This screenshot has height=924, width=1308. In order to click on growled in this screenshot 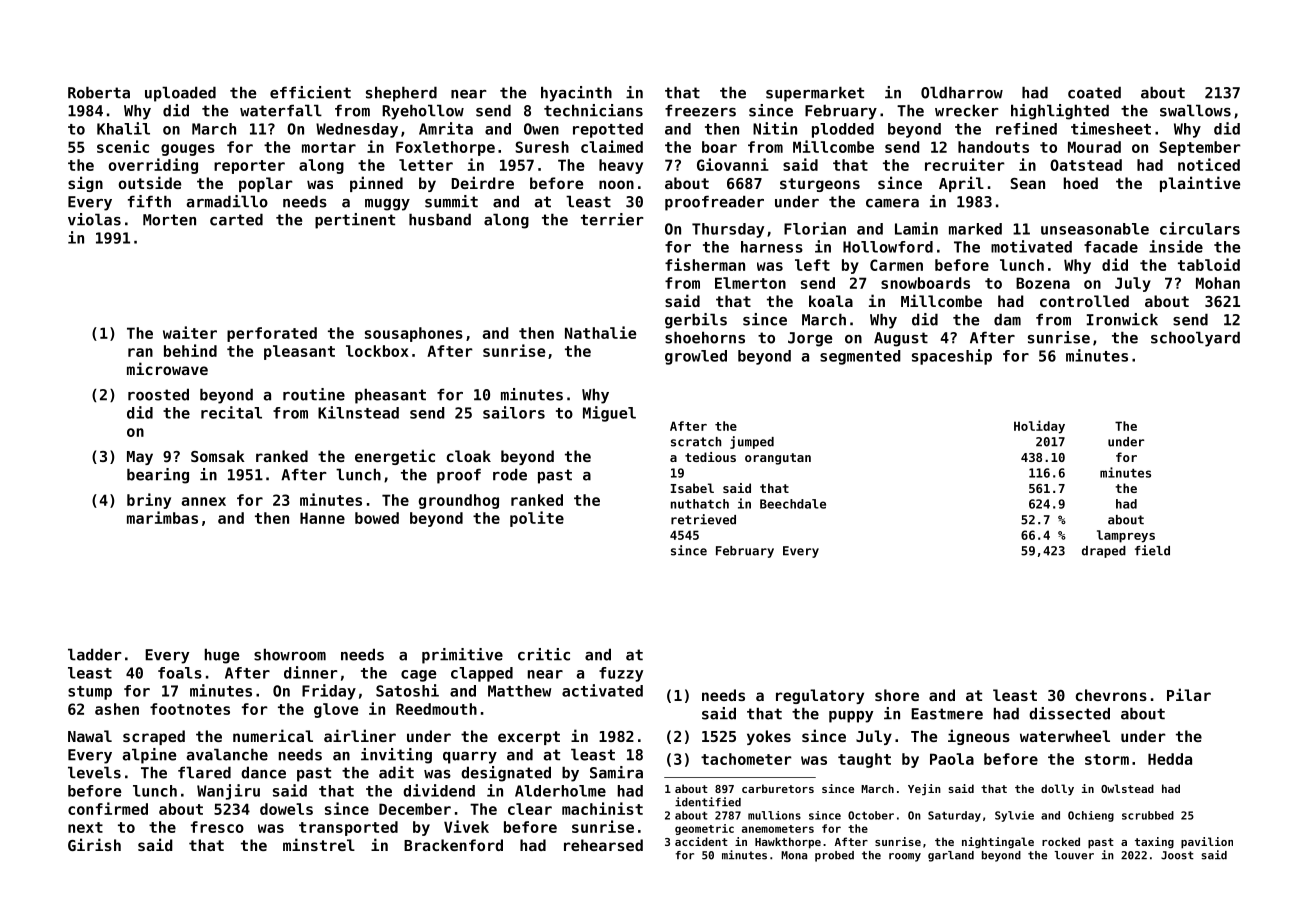, I will do `click(696, 357)`.
